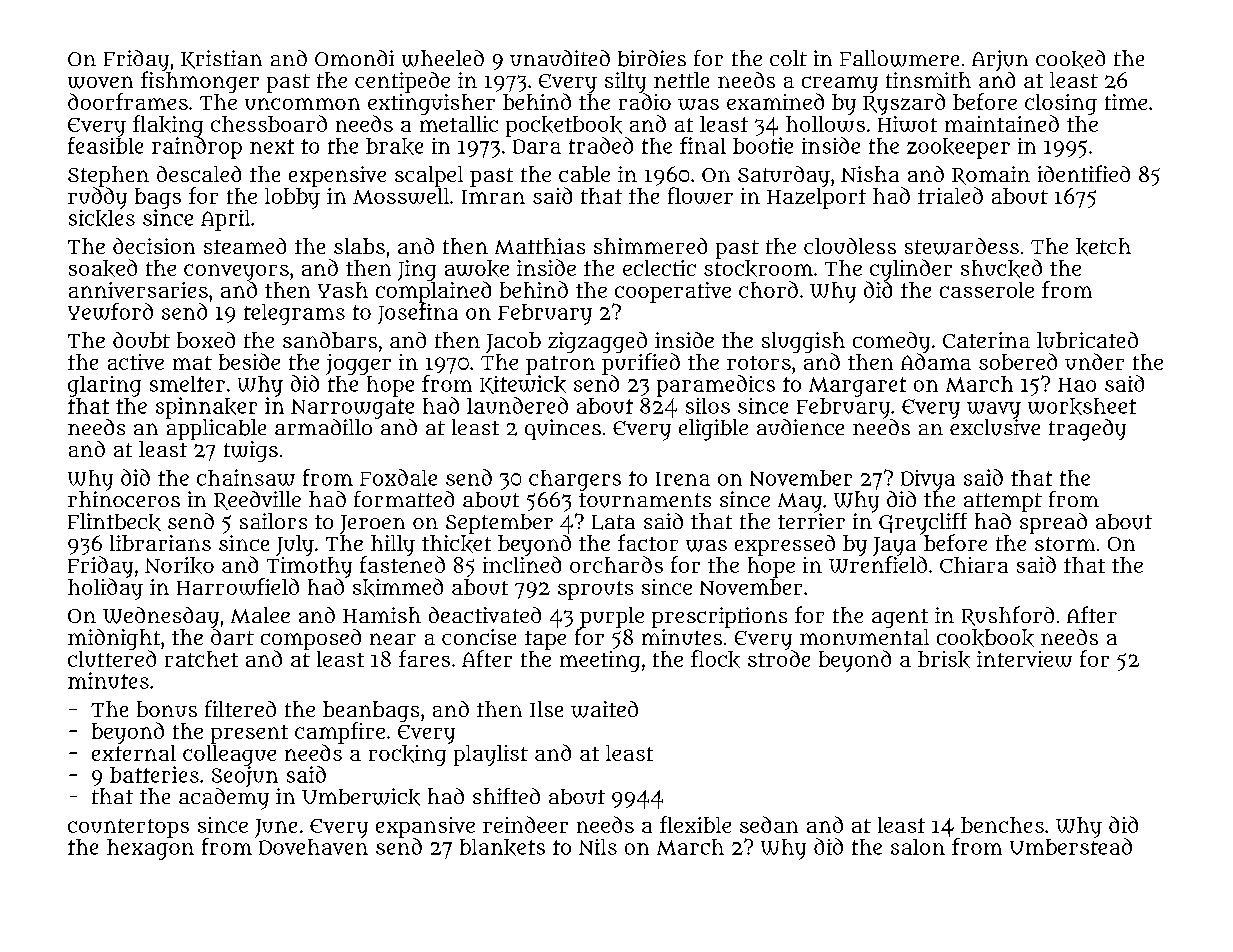 The image size is (1233, 952). What do you see at coordinates (563, 429) in the page?
I see `quinces` at bounding box center [563, 429].
